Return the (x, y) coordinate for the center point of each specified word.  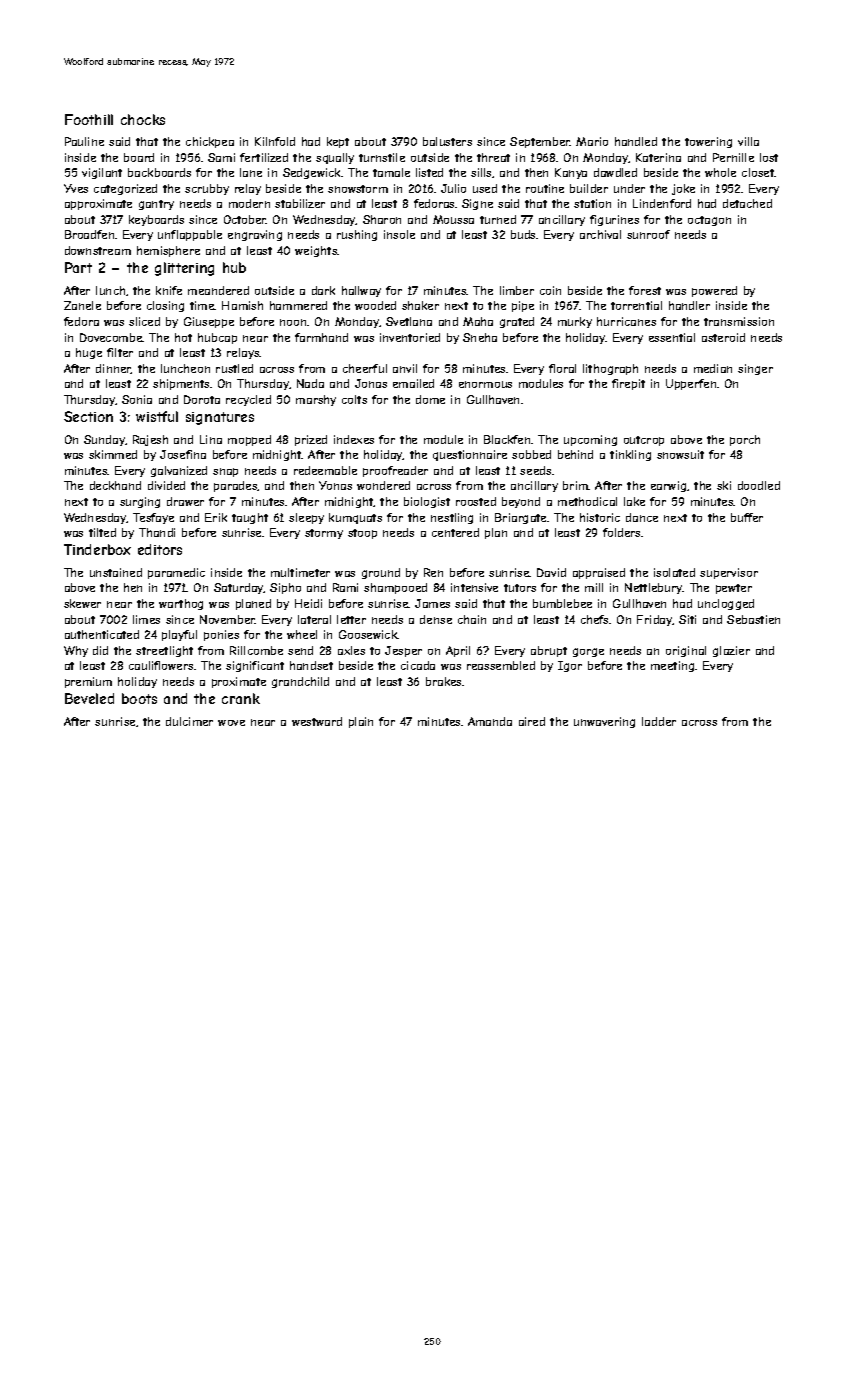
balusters (447, 141)
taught (250, 518)
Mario (592, 141)
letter (351, 619)
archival (600, 234)
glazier (731, 651)
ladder (659, 721)
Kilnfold (275, 141)
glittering (184, 269)
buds (524, 234)
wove (231, 723)
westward (317, 721)
